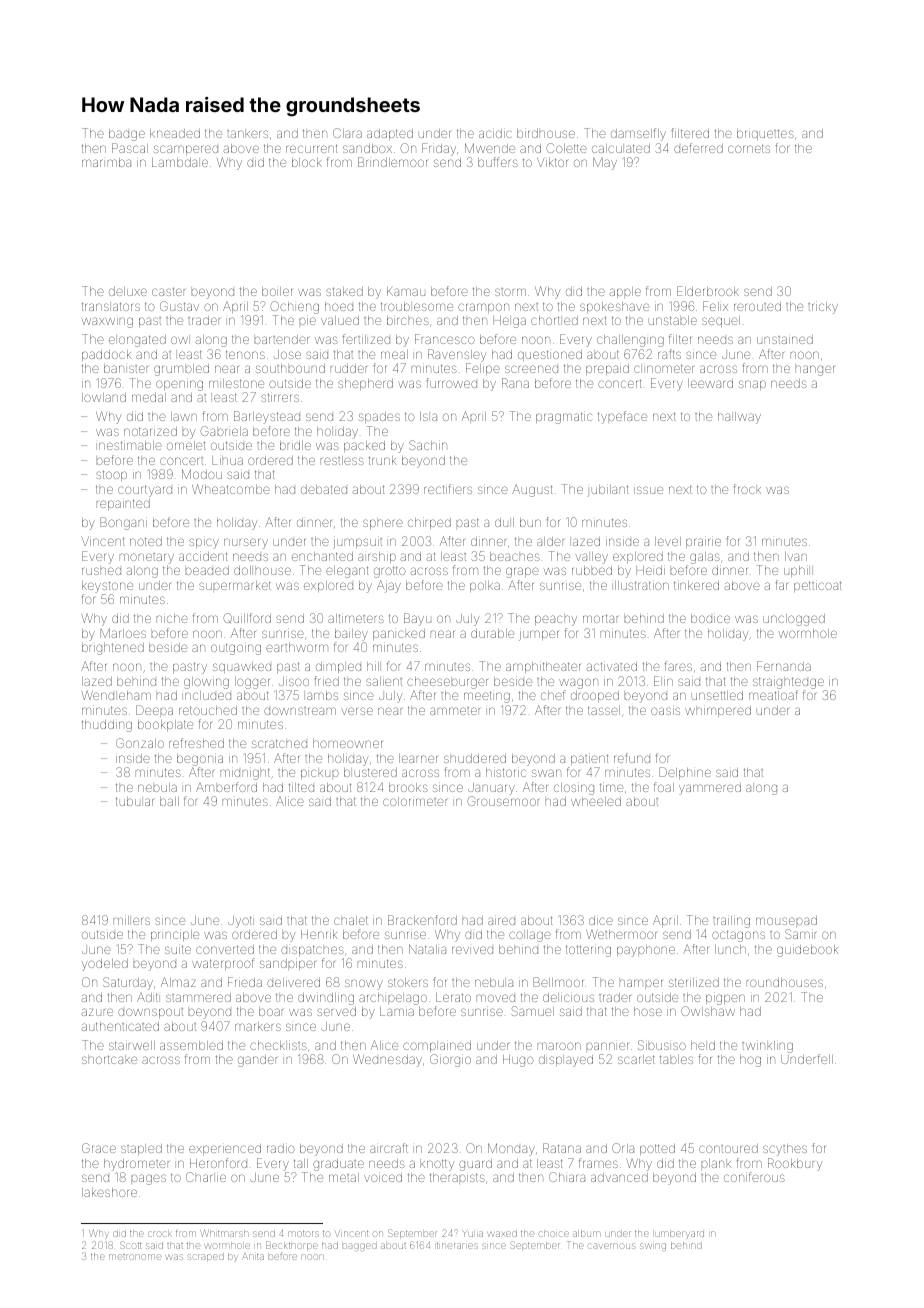 This page has height=1308, width=924. I want to click on hanger, so click(815, 370).
